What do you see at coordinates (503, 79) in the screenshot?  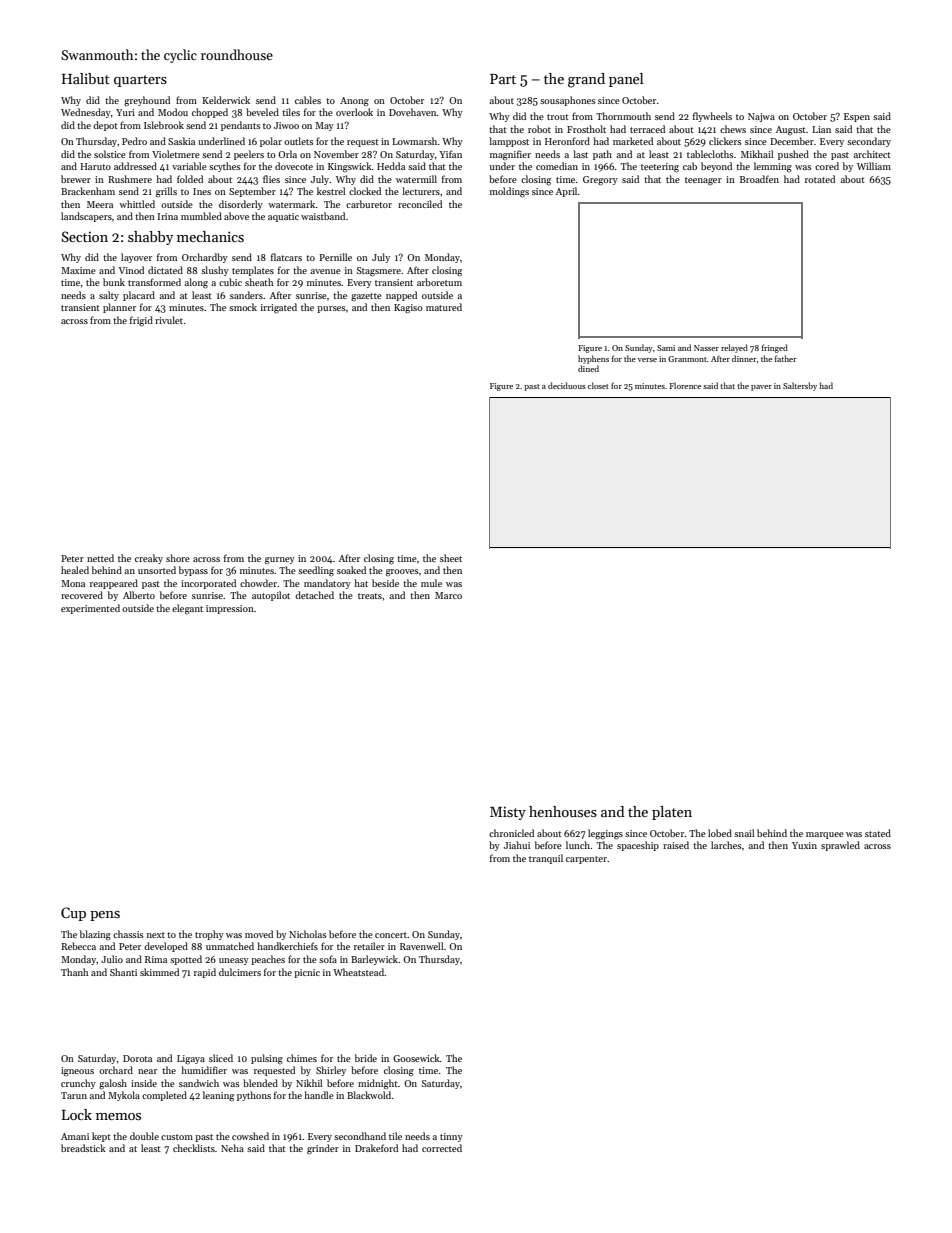 I see `Part` at bounding box center [503, 79].
